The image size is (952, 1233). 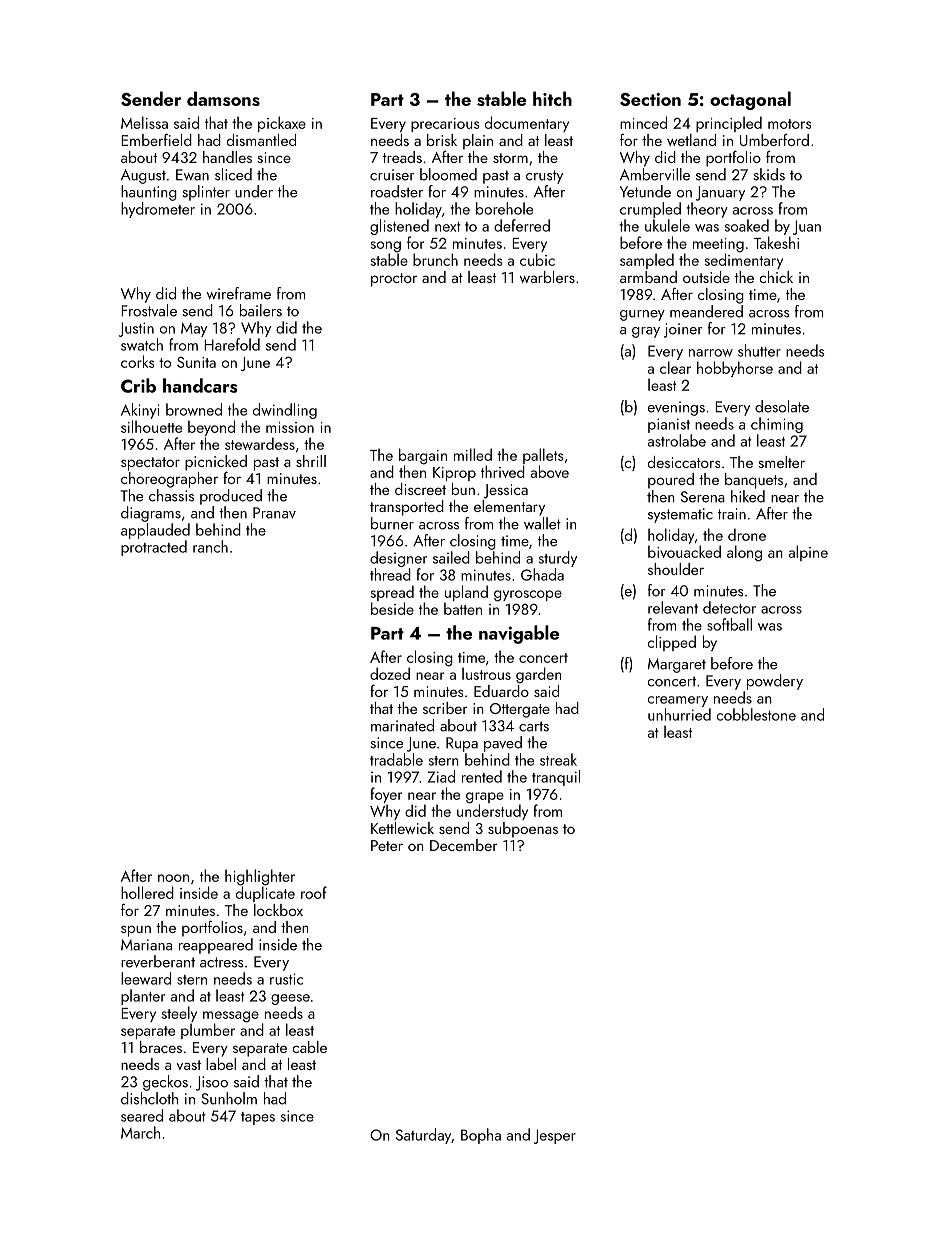 I want to click on damsons, so click(x=223, y=98).
